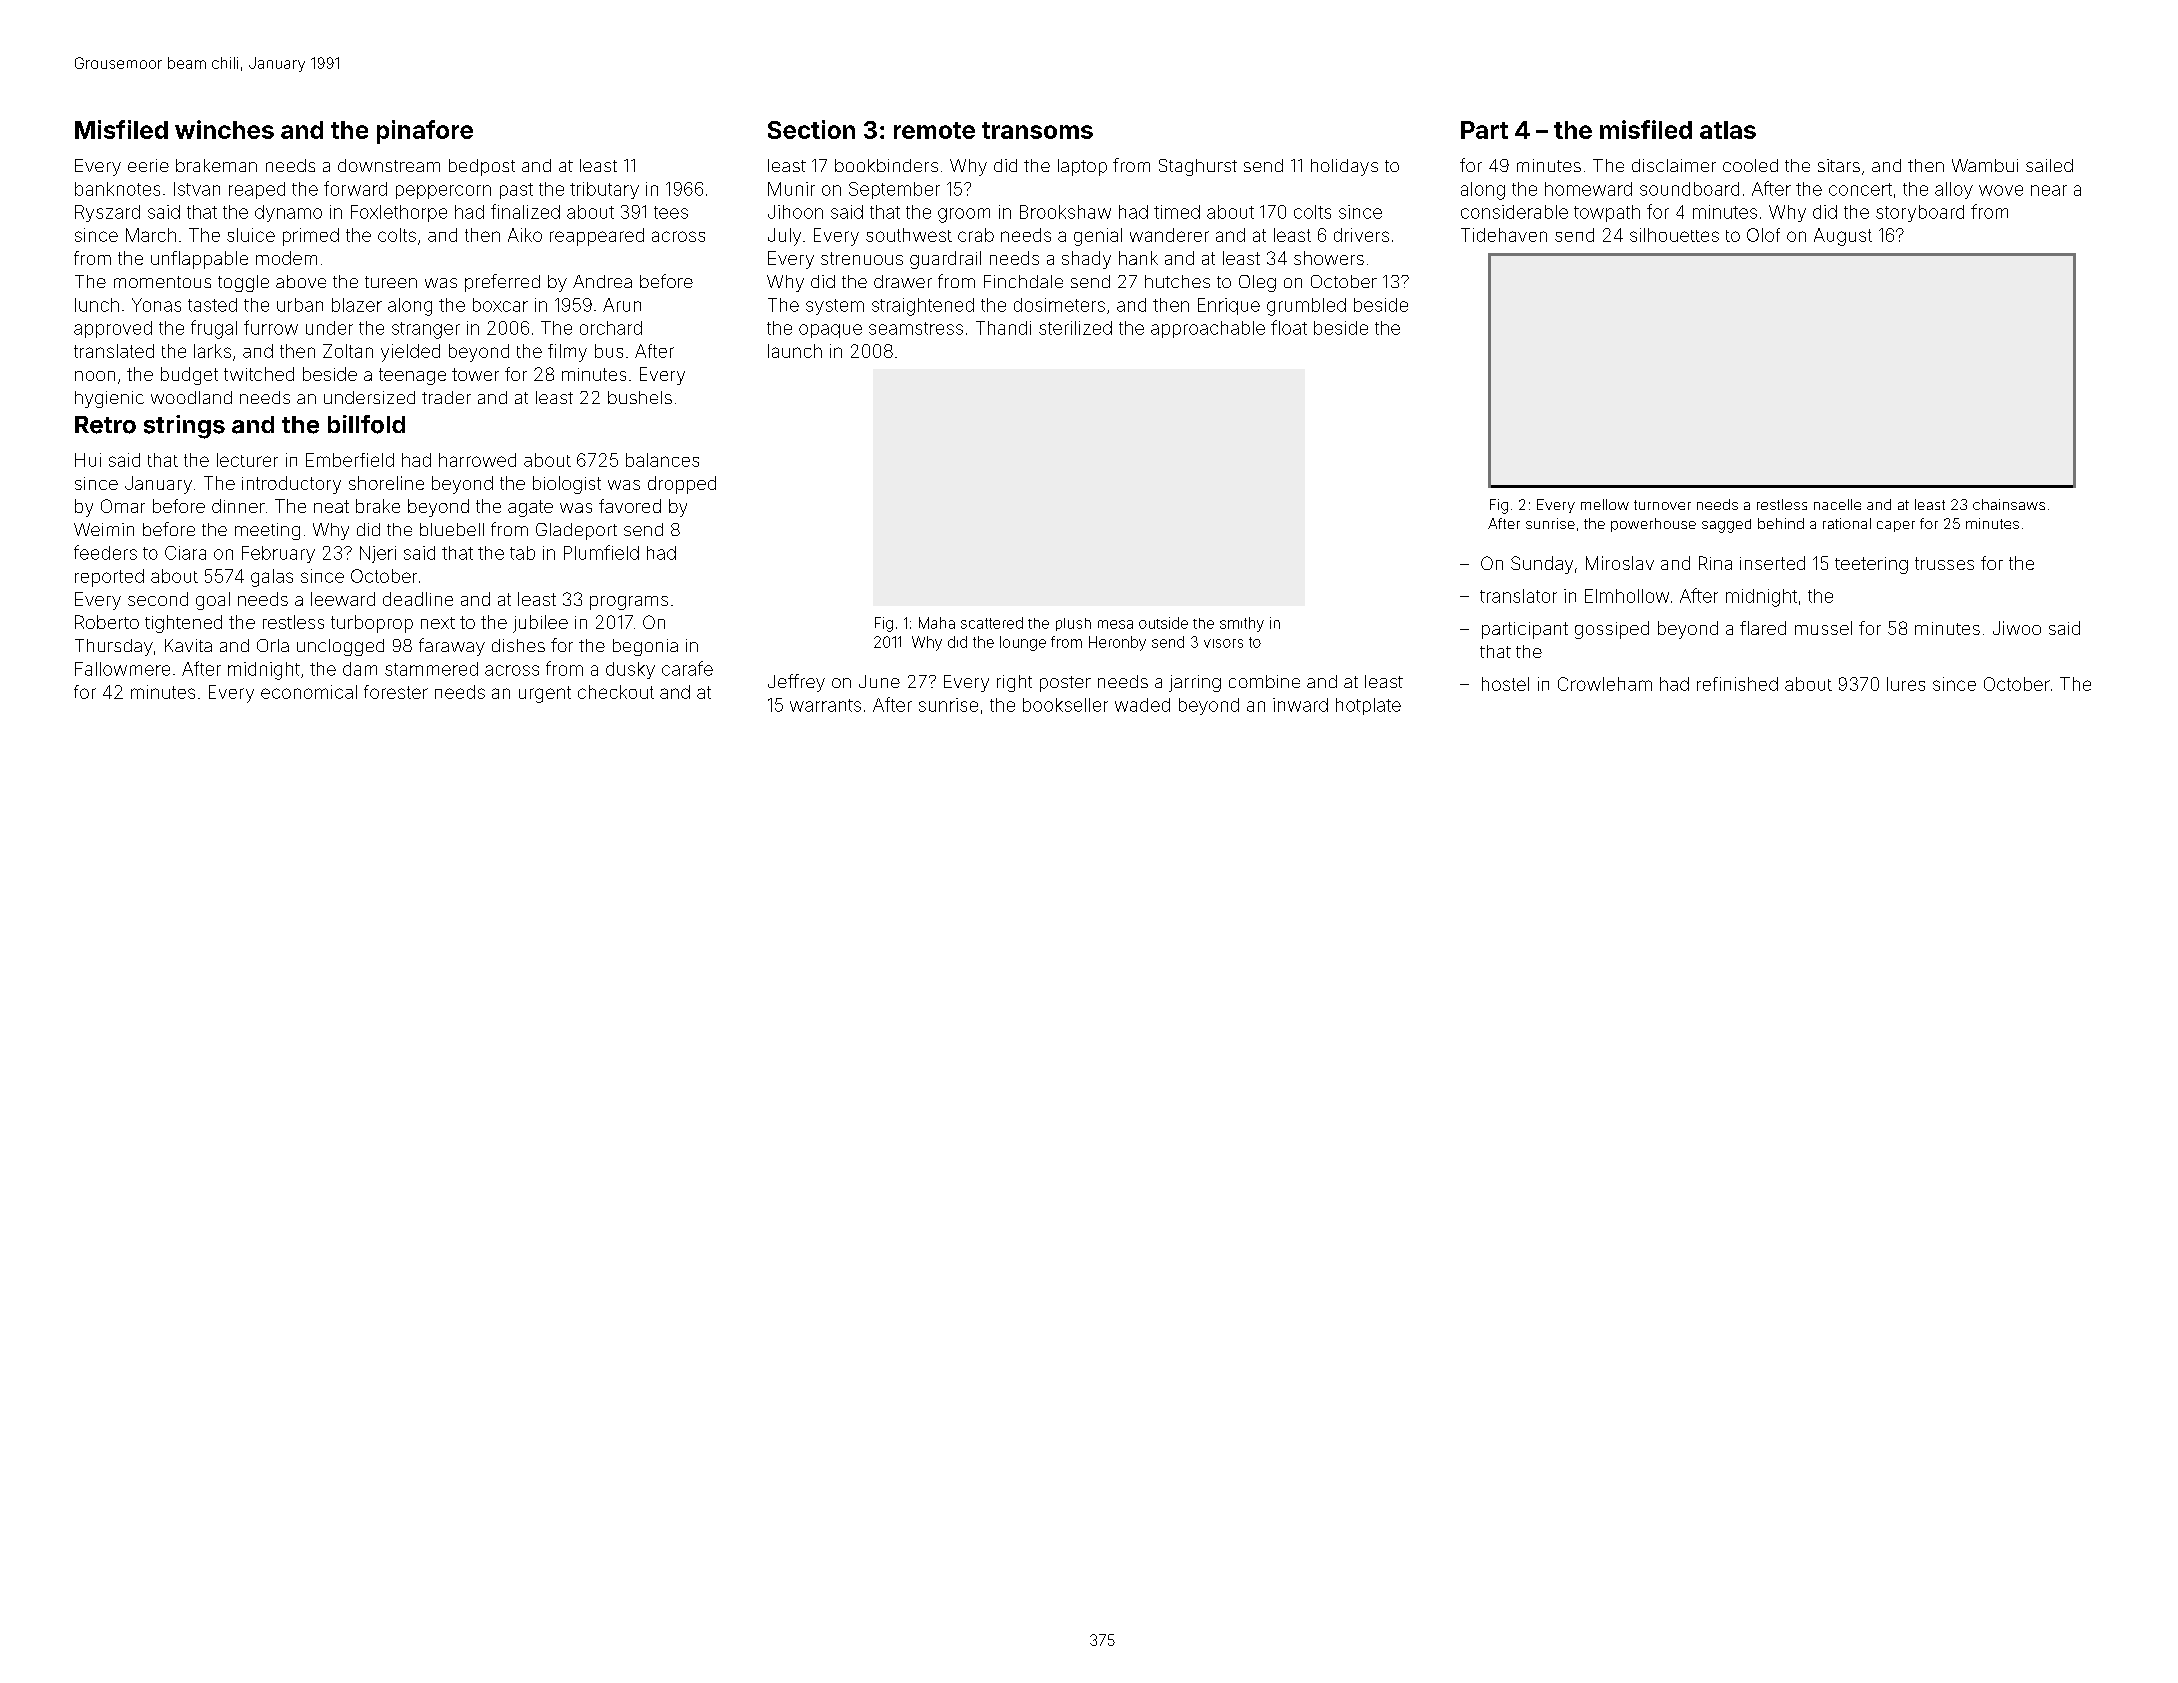  I want to click on inward, so click(1300, 705).
